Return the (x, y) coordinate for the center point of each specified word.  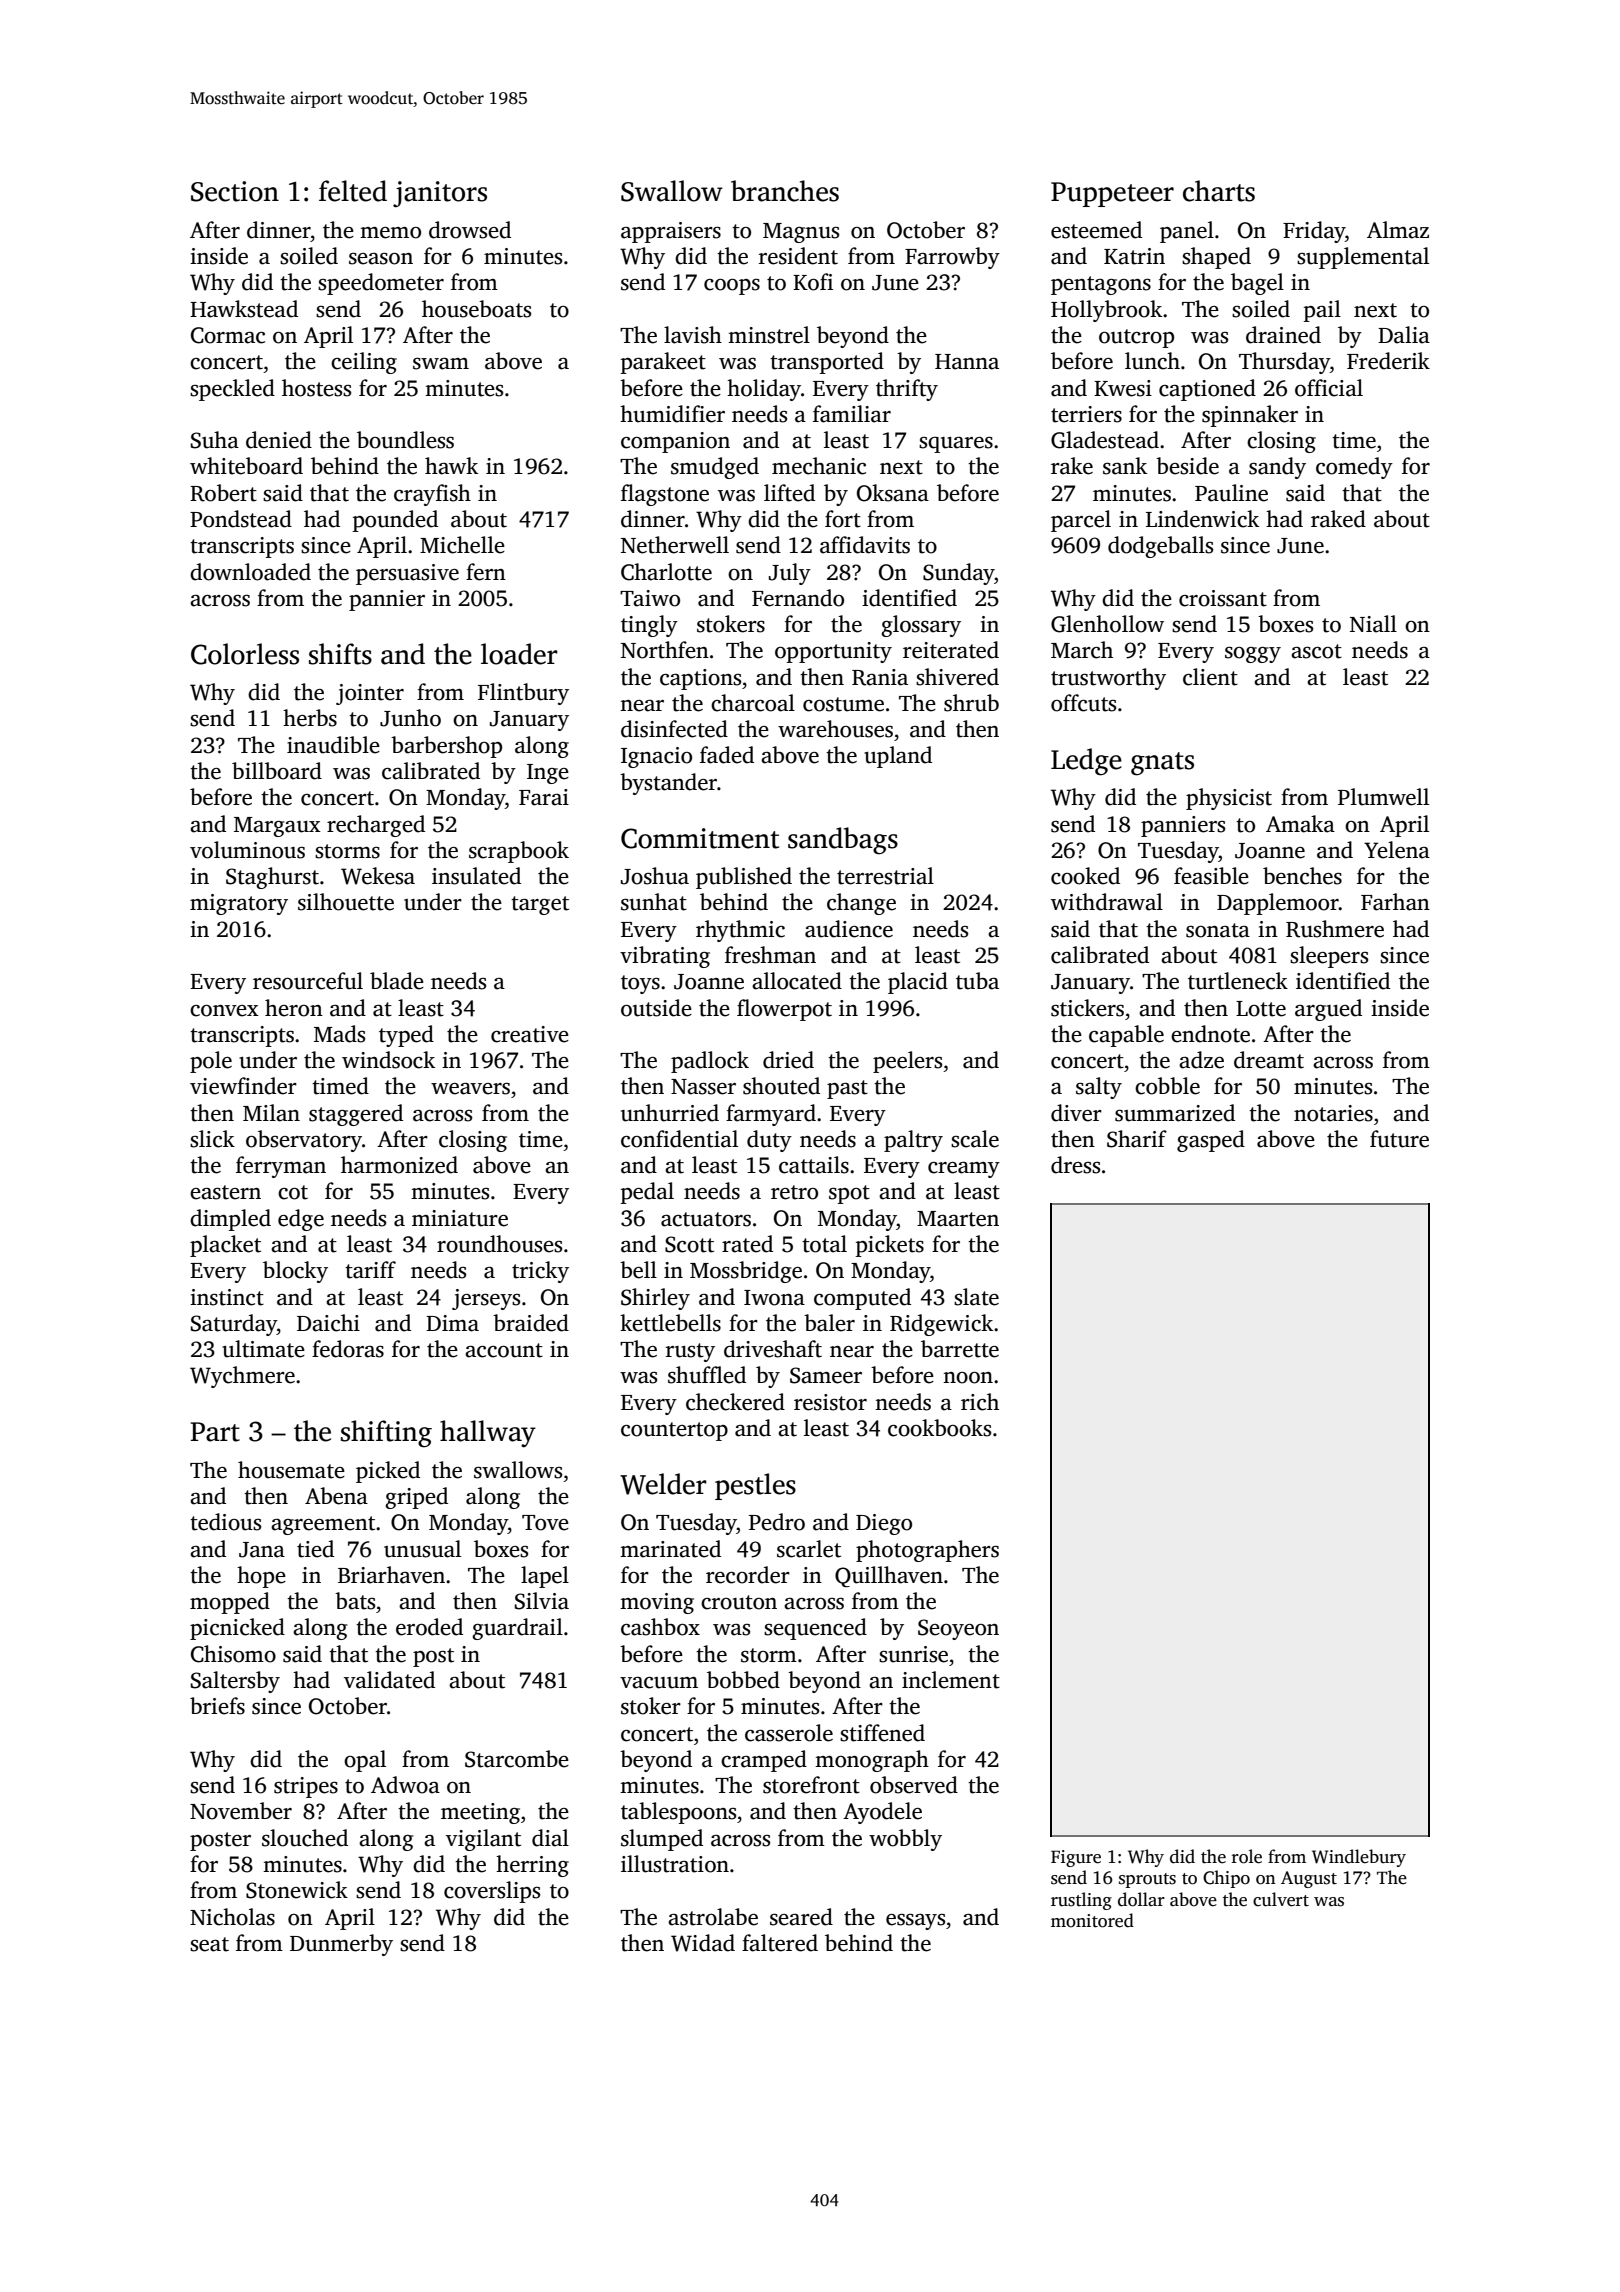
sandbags (843, 841)
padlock (710, 1062)
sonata (1218, 930)
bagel (1257, 284)
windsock (388, 1060)
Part (215, 1432)
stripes (306, 1787)
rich (980, 1402)
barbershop (446, 747)
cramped (764, 1761)
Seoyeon (958, 1629)
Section (235, 191)
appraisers (671, 232)
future (1399, 1139)
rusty (690, 1352)
